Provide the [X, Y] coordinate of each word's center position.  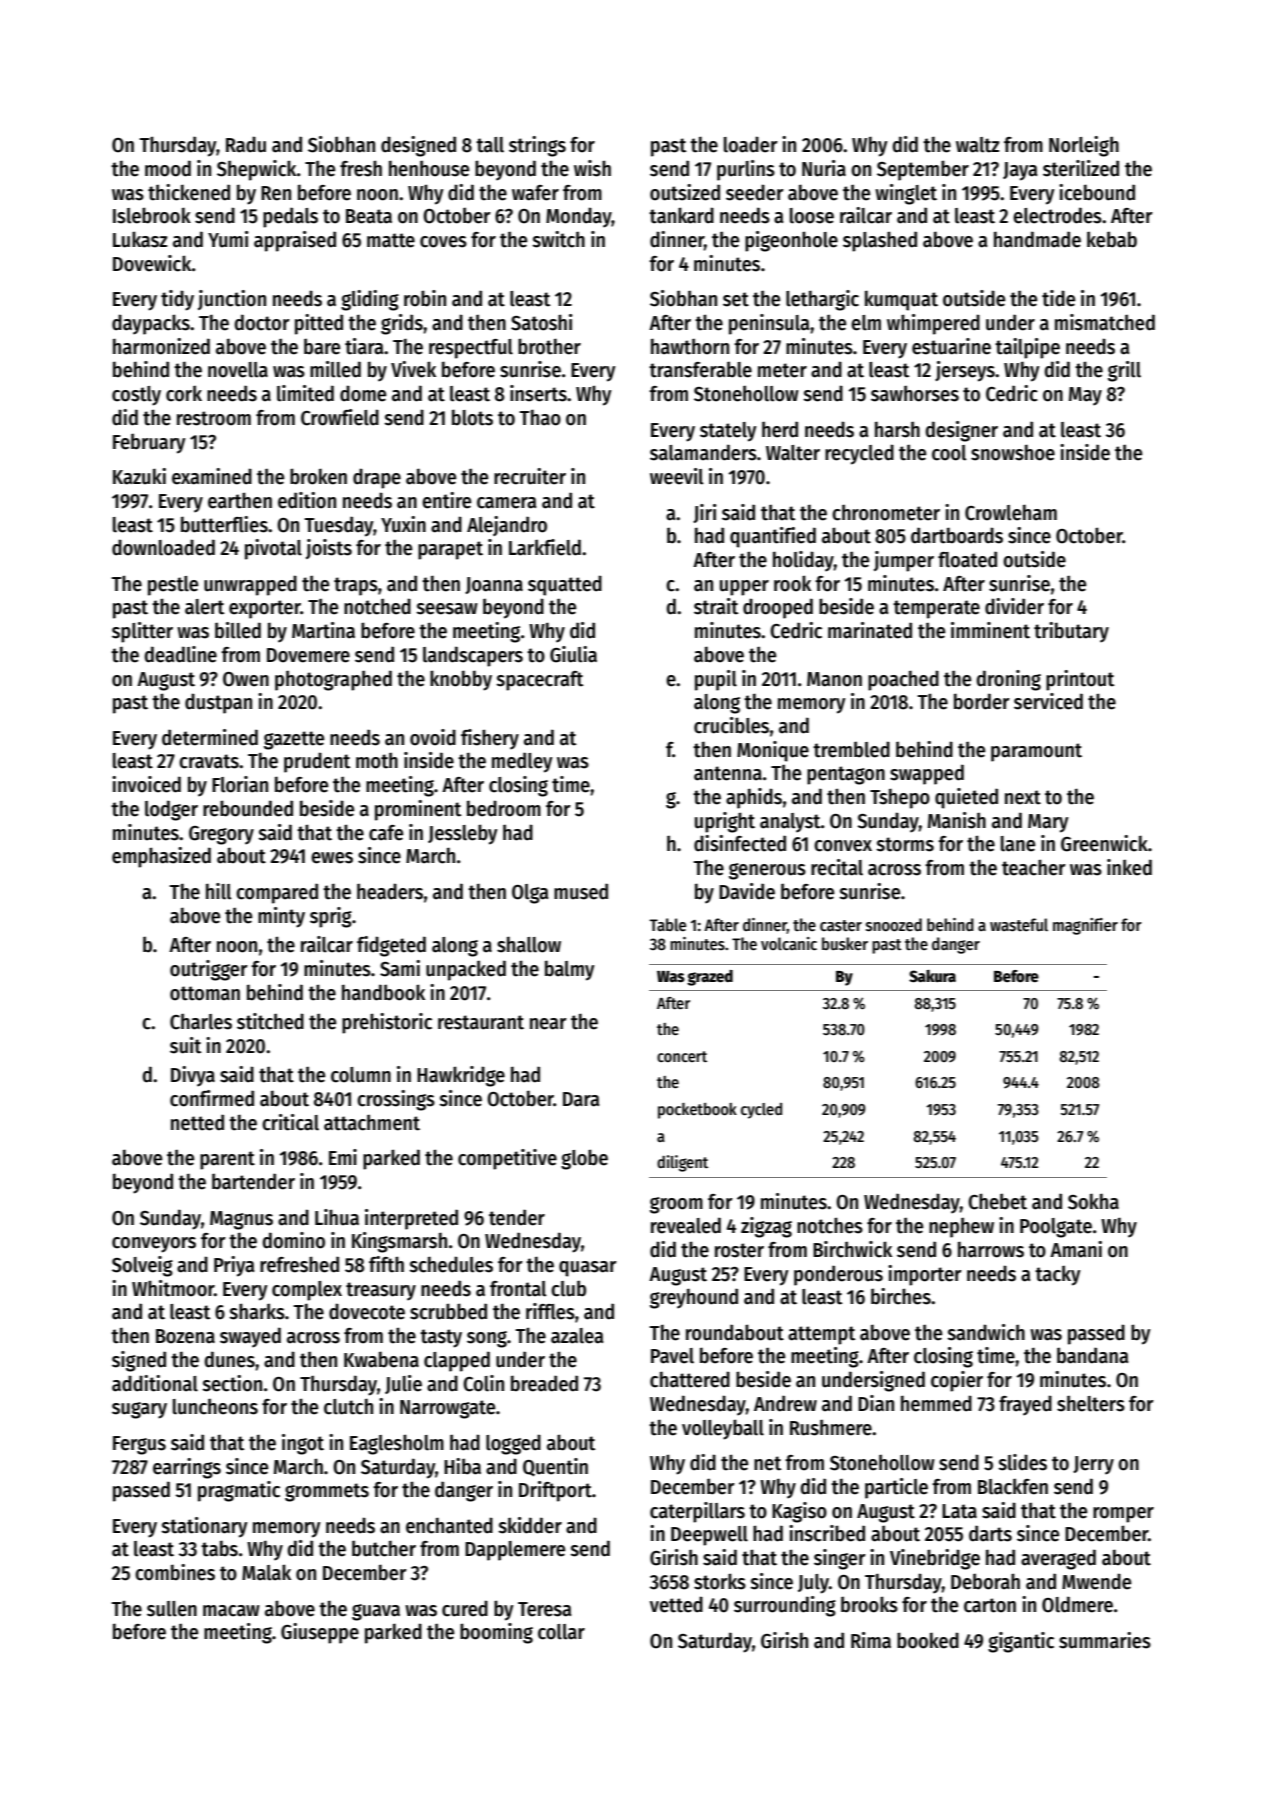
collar [561, 1632]
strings [537, 146]
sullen [172, 1609]
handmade [1037, 239]
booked [928, 1640]
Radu [246, 144]
